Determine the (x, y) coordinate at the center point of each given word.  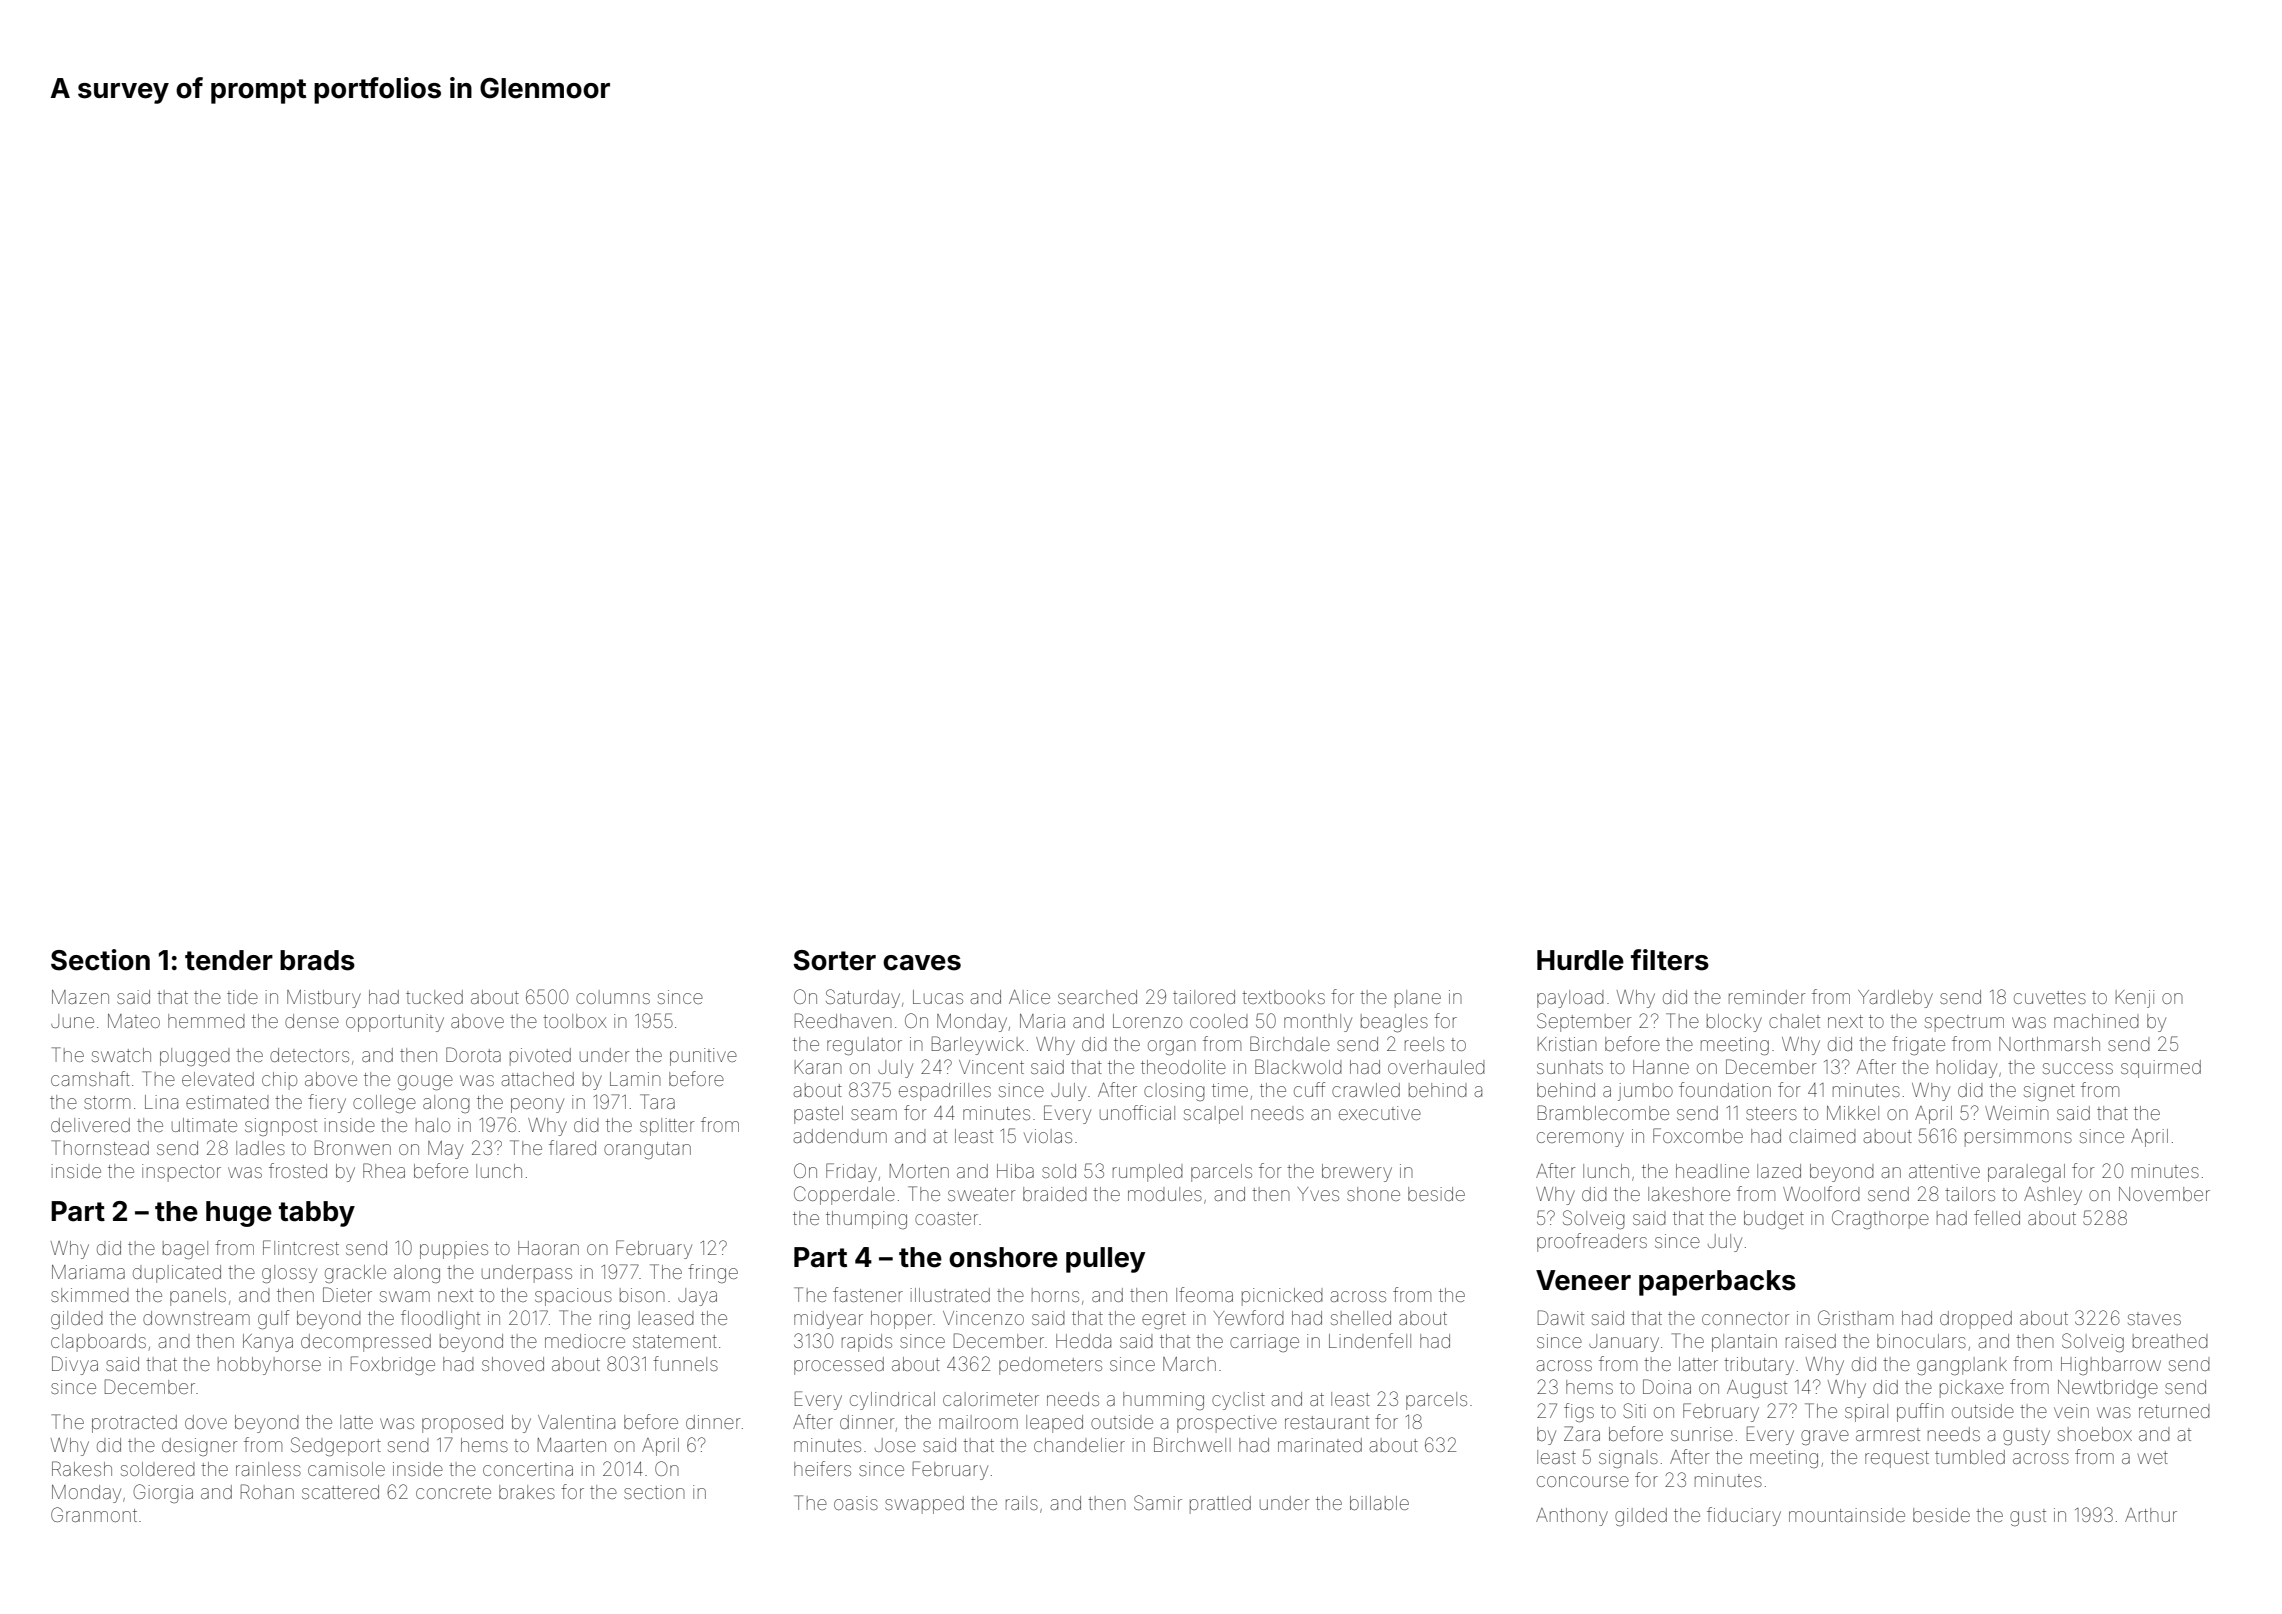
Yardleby (1895, 999)
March (1189, 1364)
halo (433, 1125)
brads (317, 960)
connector (1745, 1318)
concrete (453, 1492)
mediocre (585, 1341)
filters (1670, 960)
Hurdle (1580, 960)
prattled (1220, 1505)
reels (1424, 1044)
